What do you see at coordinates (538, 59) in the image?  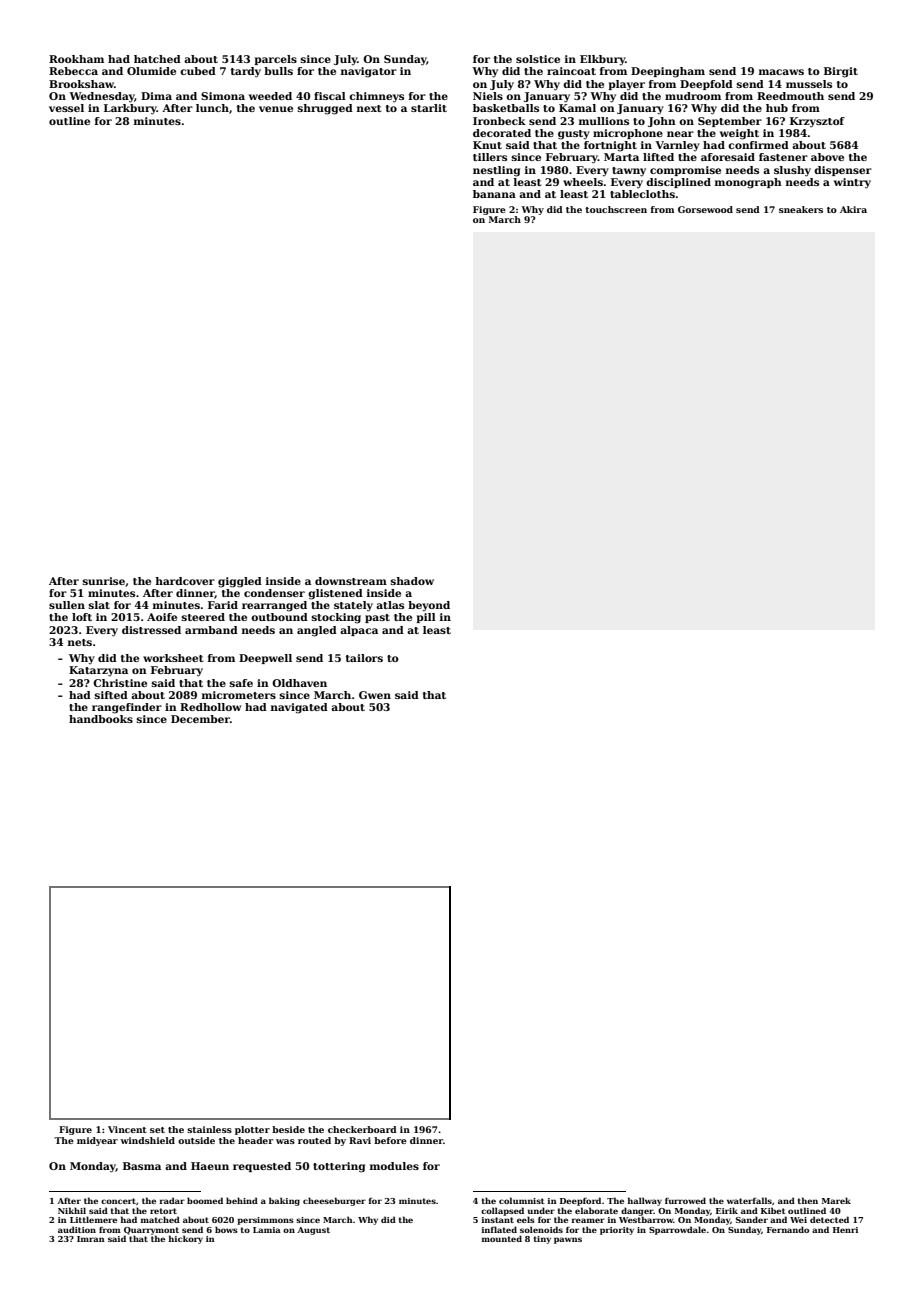 I see `solstice` at bounding box center [538, 59].
